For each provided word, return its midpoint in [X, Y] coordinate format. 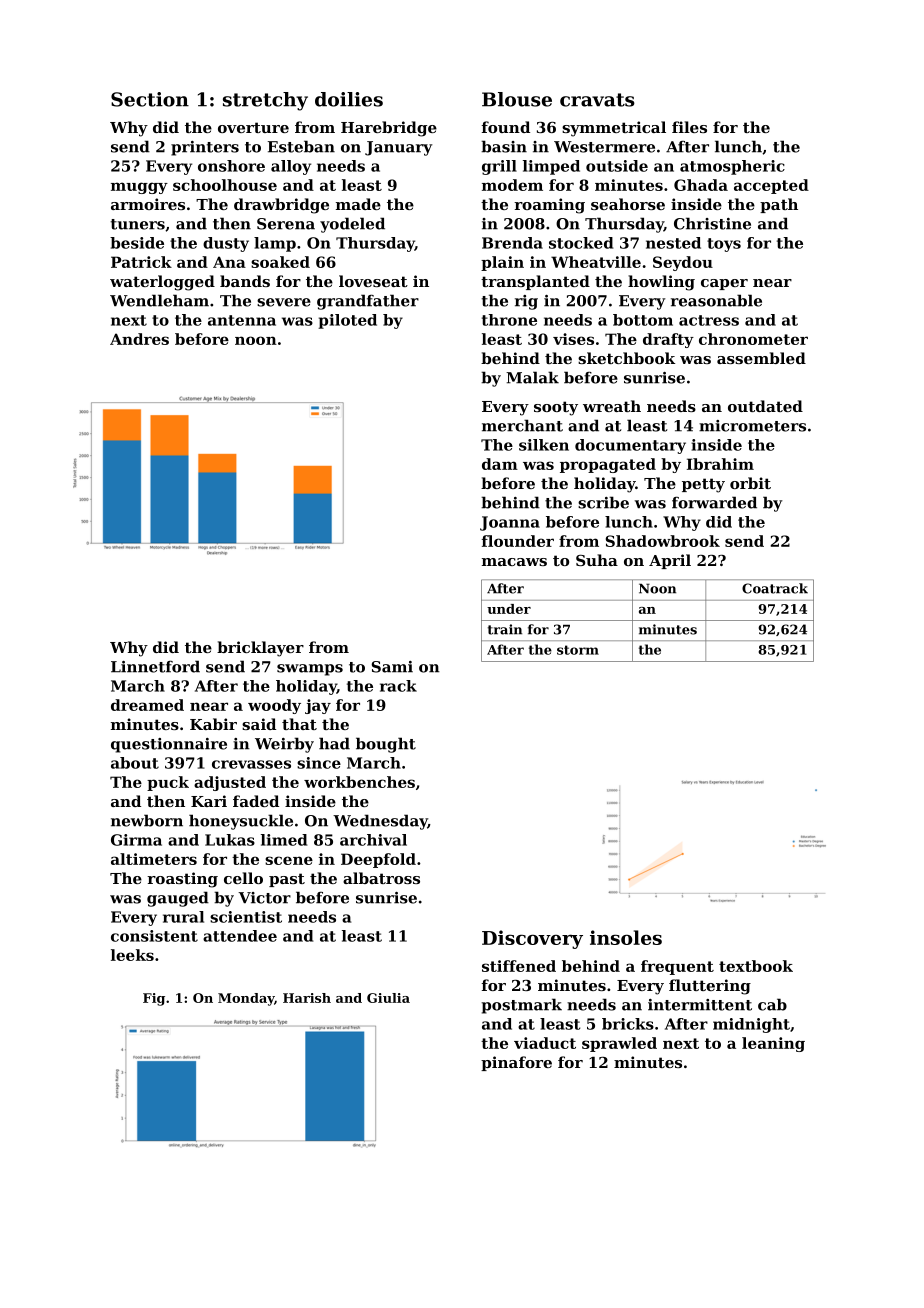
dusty [226, 244]
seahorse [628, 204]
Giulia [388, 998]
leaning [773, 1044]
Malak [532, 377]
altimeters [154, 859]
